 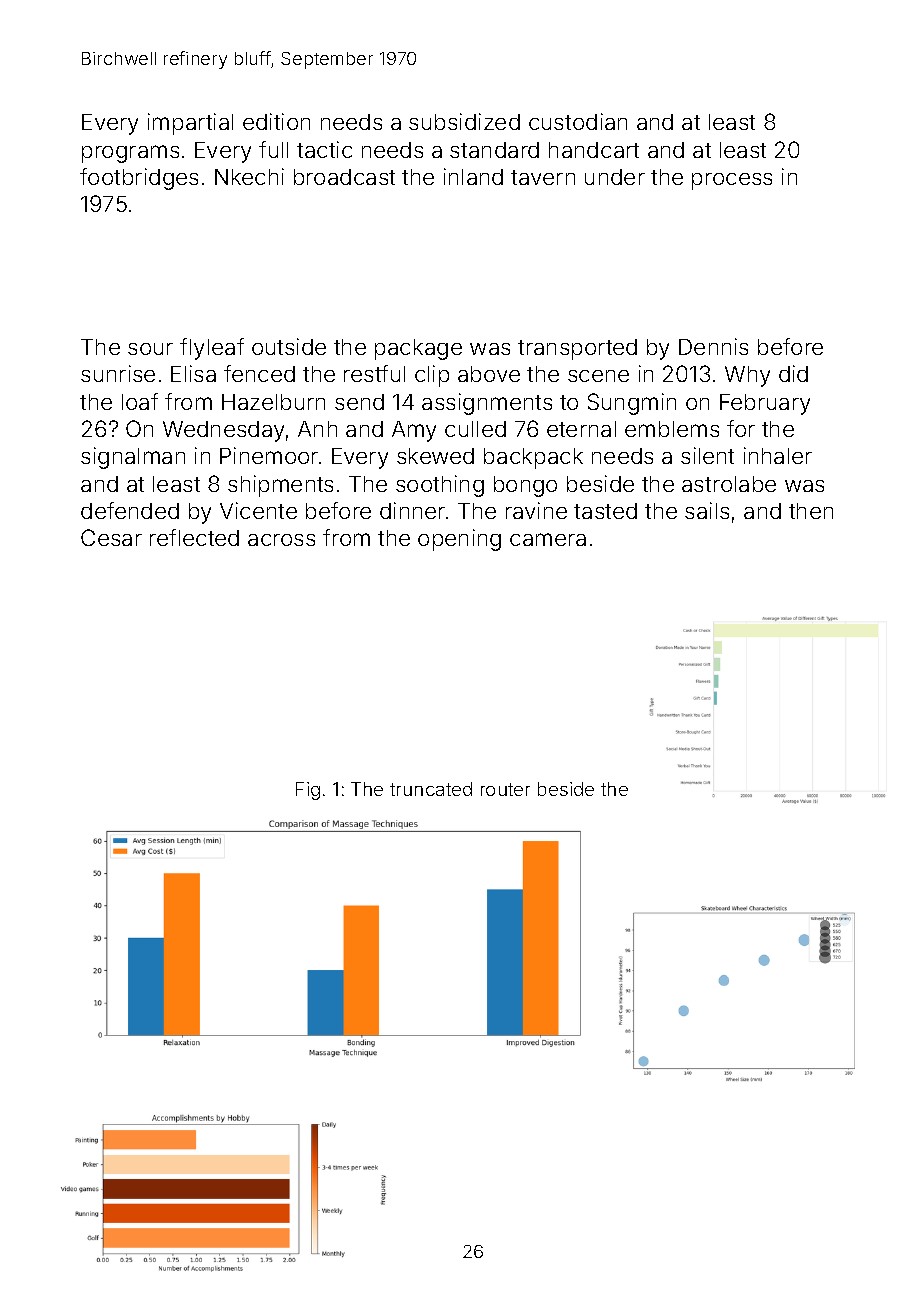 I want to click on camera, so click(x=548, y=539).
